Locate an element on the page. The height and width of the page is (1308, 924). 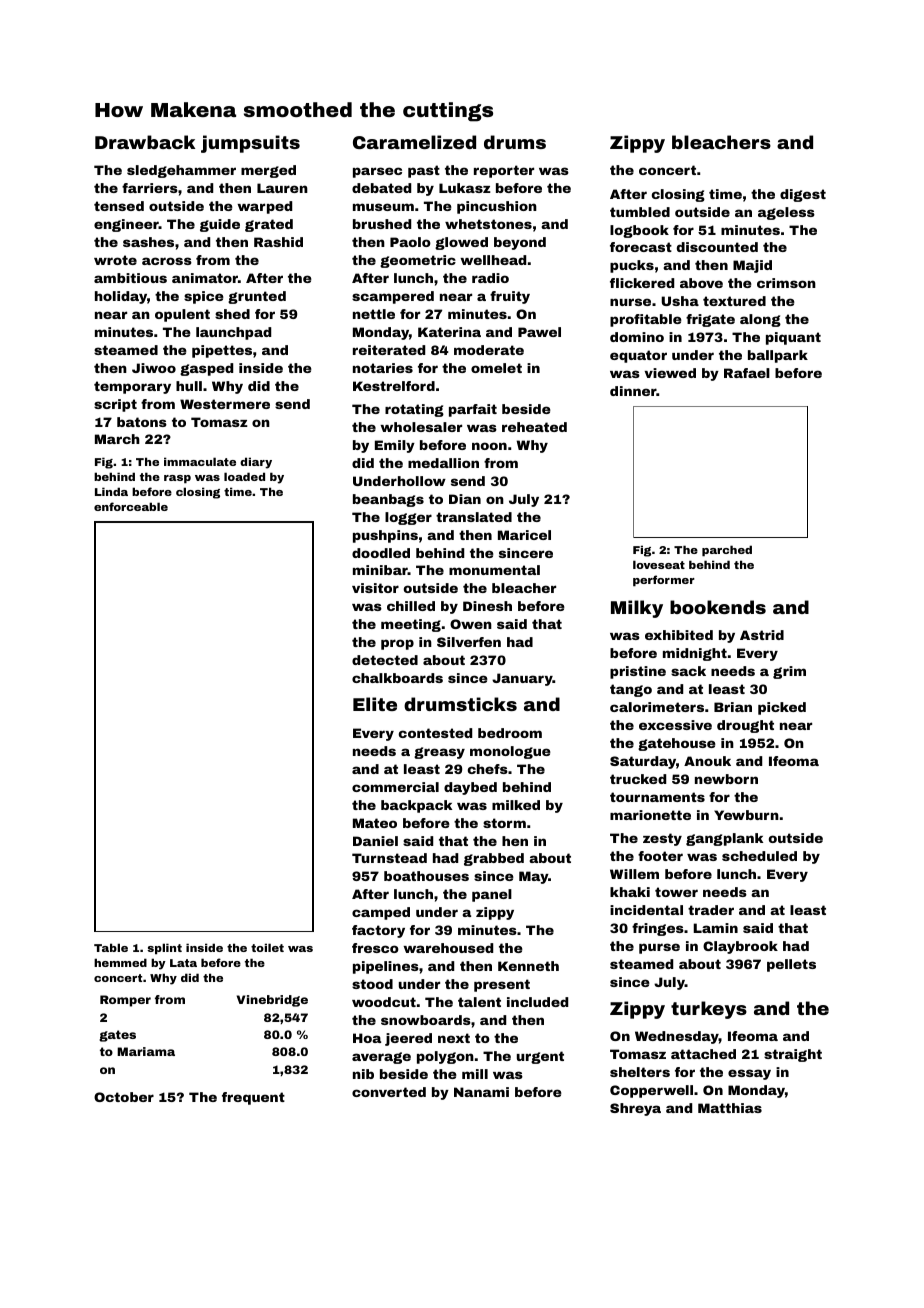
warehoused is located at coordinates (448, 948).
